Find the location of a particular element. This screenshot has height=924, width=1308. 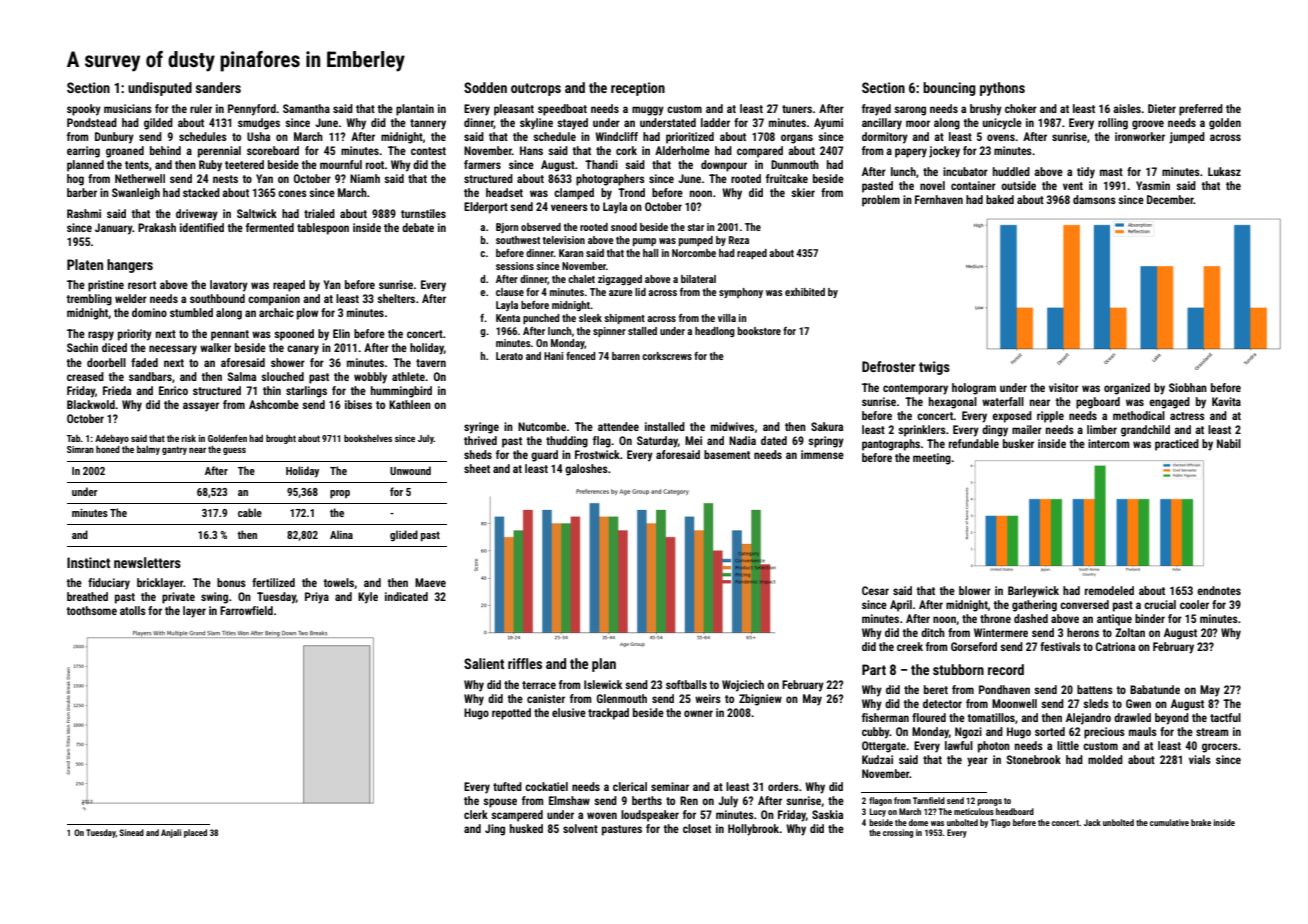

Jack is located at coordinates (1092, 822).
